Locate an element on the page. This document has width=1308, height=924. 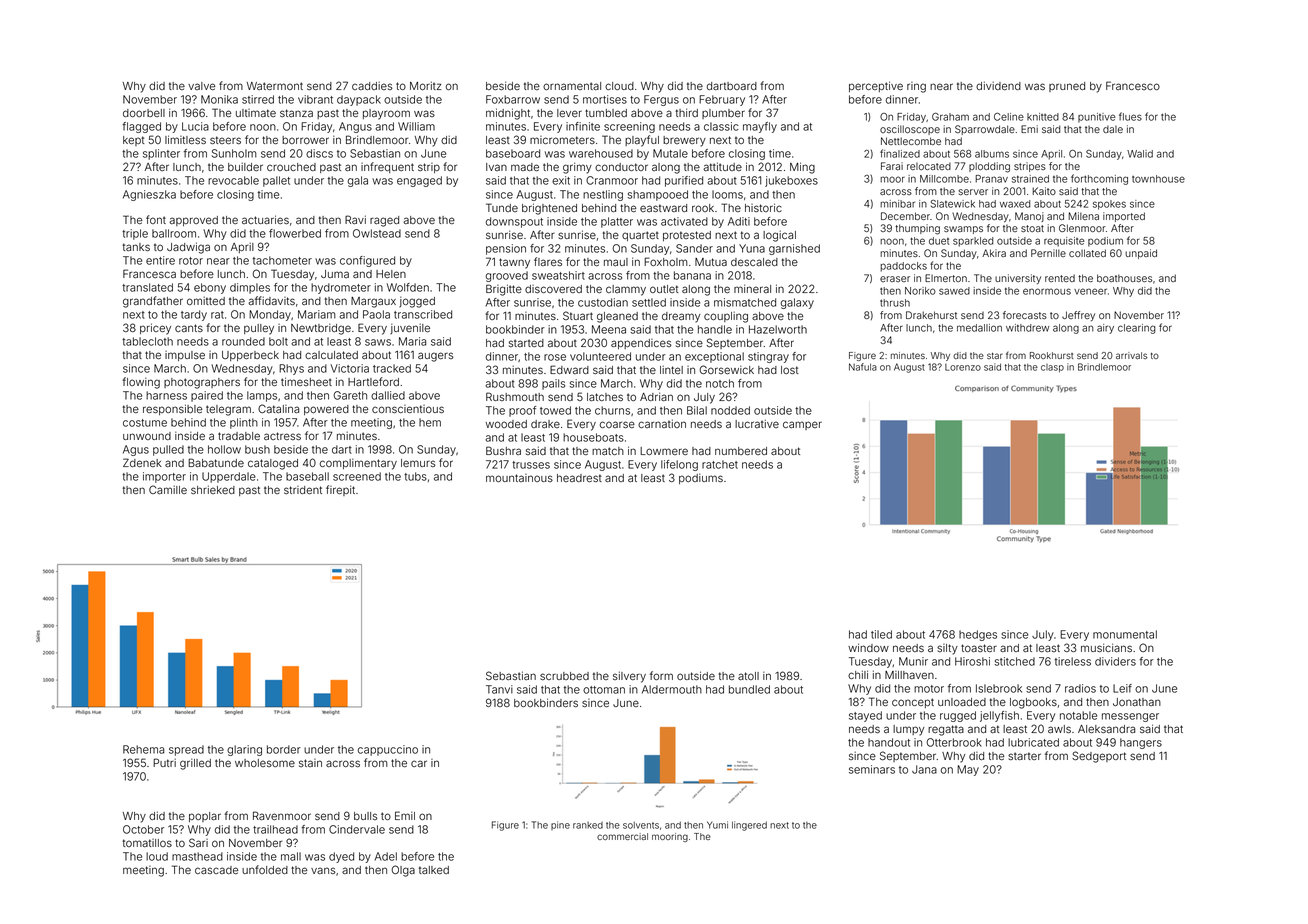
monumental is located at coordinates (1125, 634).
